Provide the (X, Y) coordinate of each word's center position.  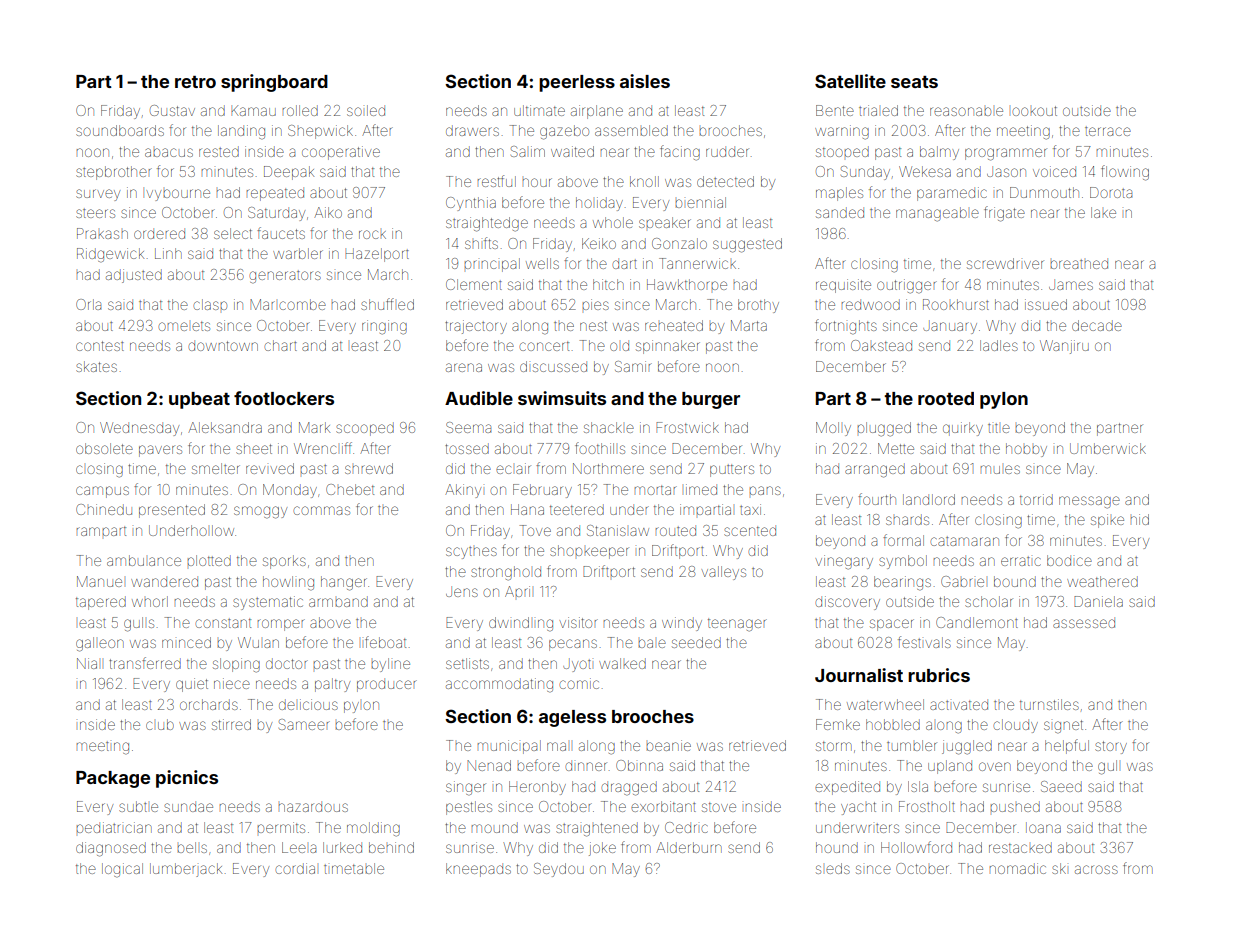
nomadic (1017, 868)
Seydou (559, 870)
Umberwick (1108, 448)
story (1111, 747)
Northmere (608, 468)
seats (914, 82)
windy (682, 624)
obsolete (104, 448)
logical (122, 870)
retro (195, 82)
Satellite (850, 81)
